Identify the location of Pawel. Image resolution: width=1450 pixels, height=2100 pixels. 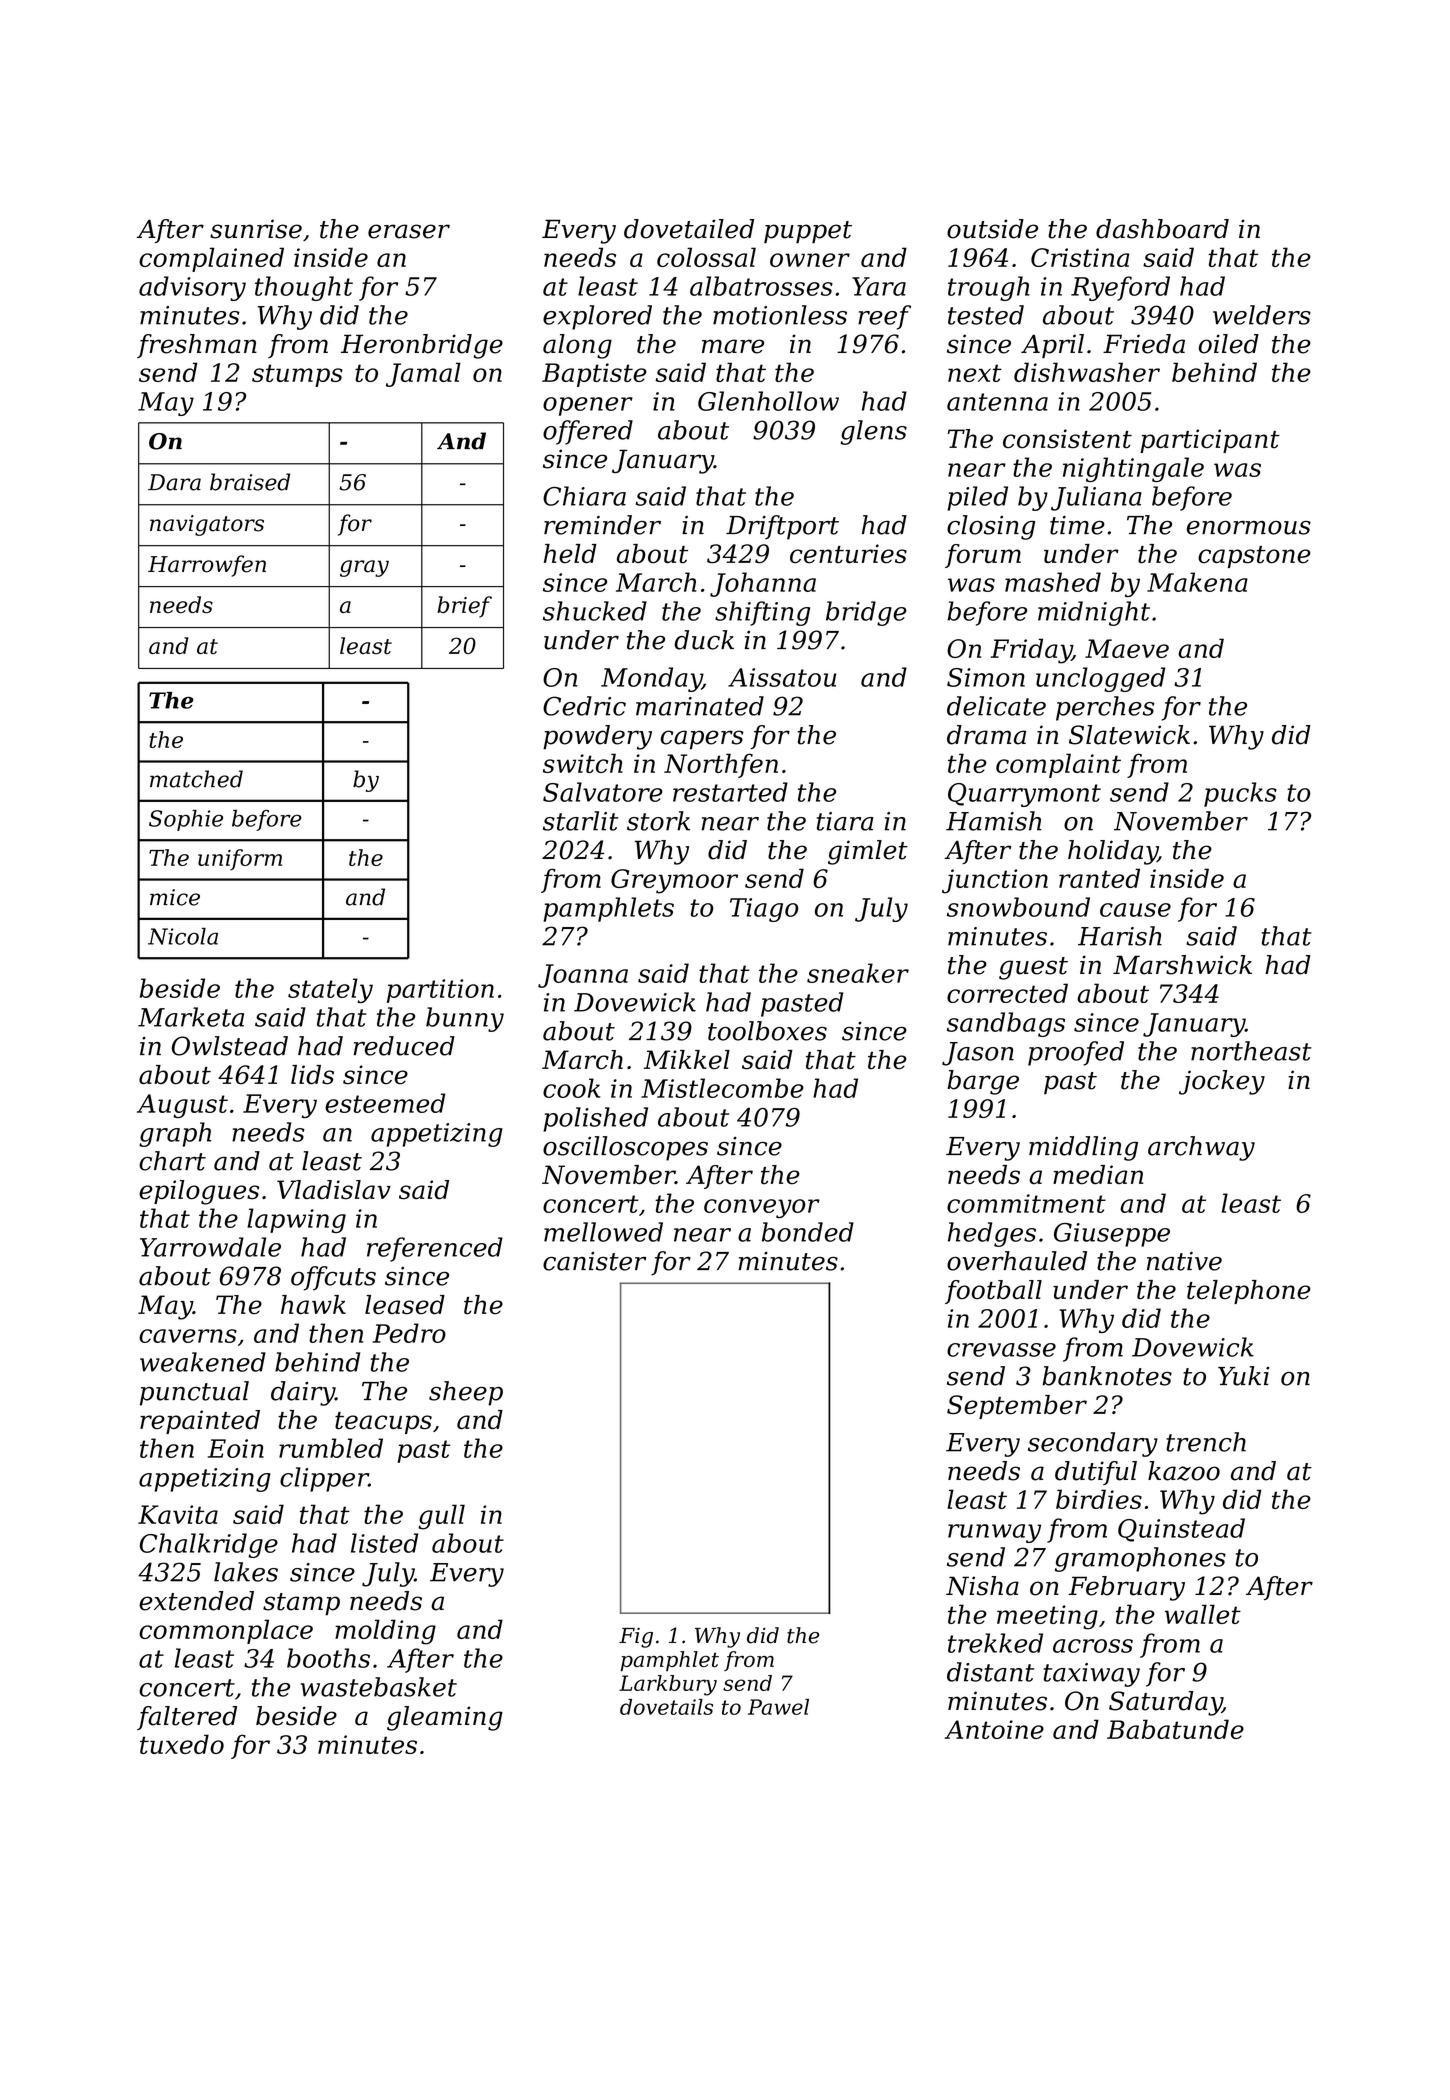
(778, 1707).
